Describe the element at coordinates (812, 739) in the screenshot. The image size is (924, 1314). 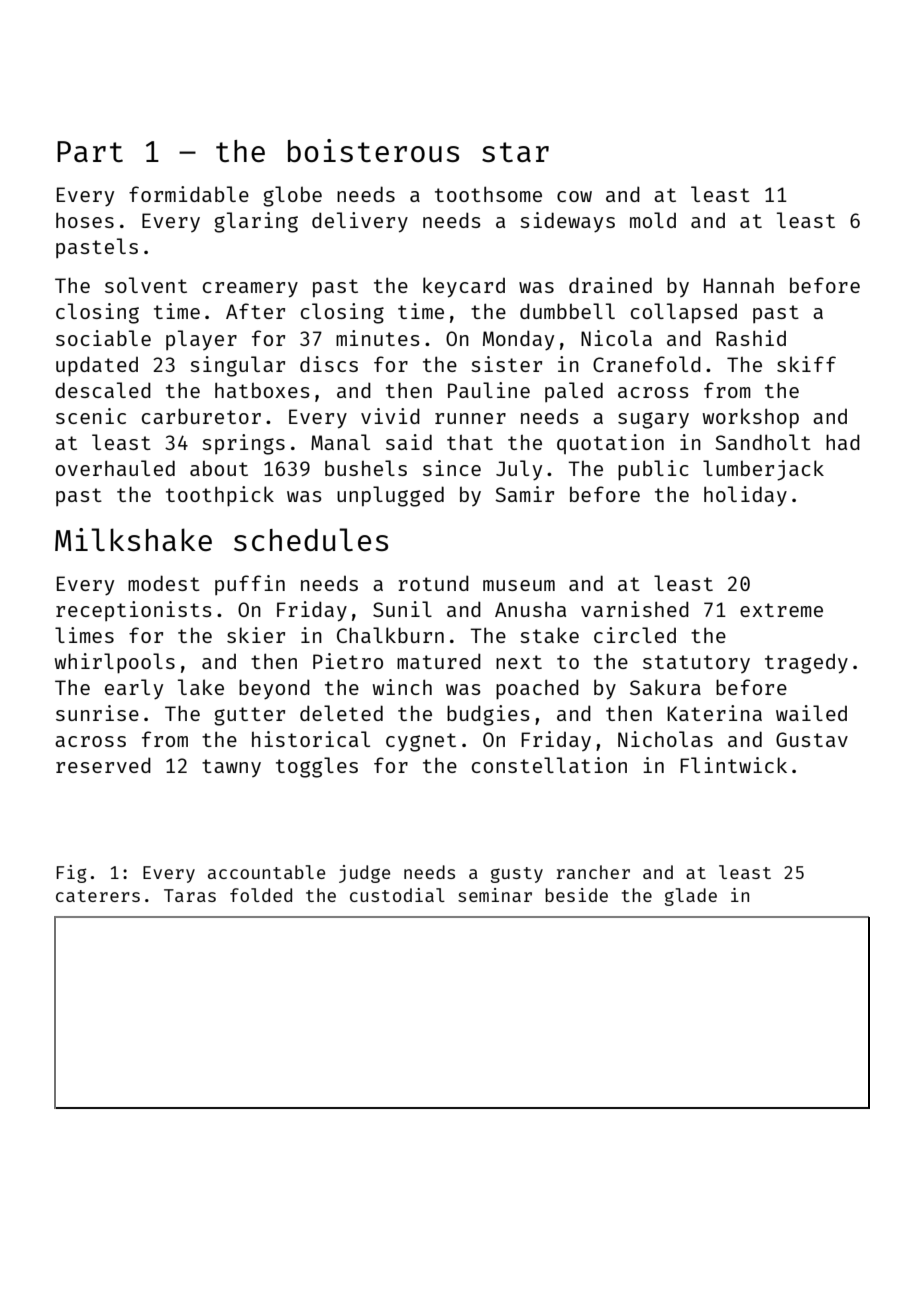
I see `Gustav` at that location.
